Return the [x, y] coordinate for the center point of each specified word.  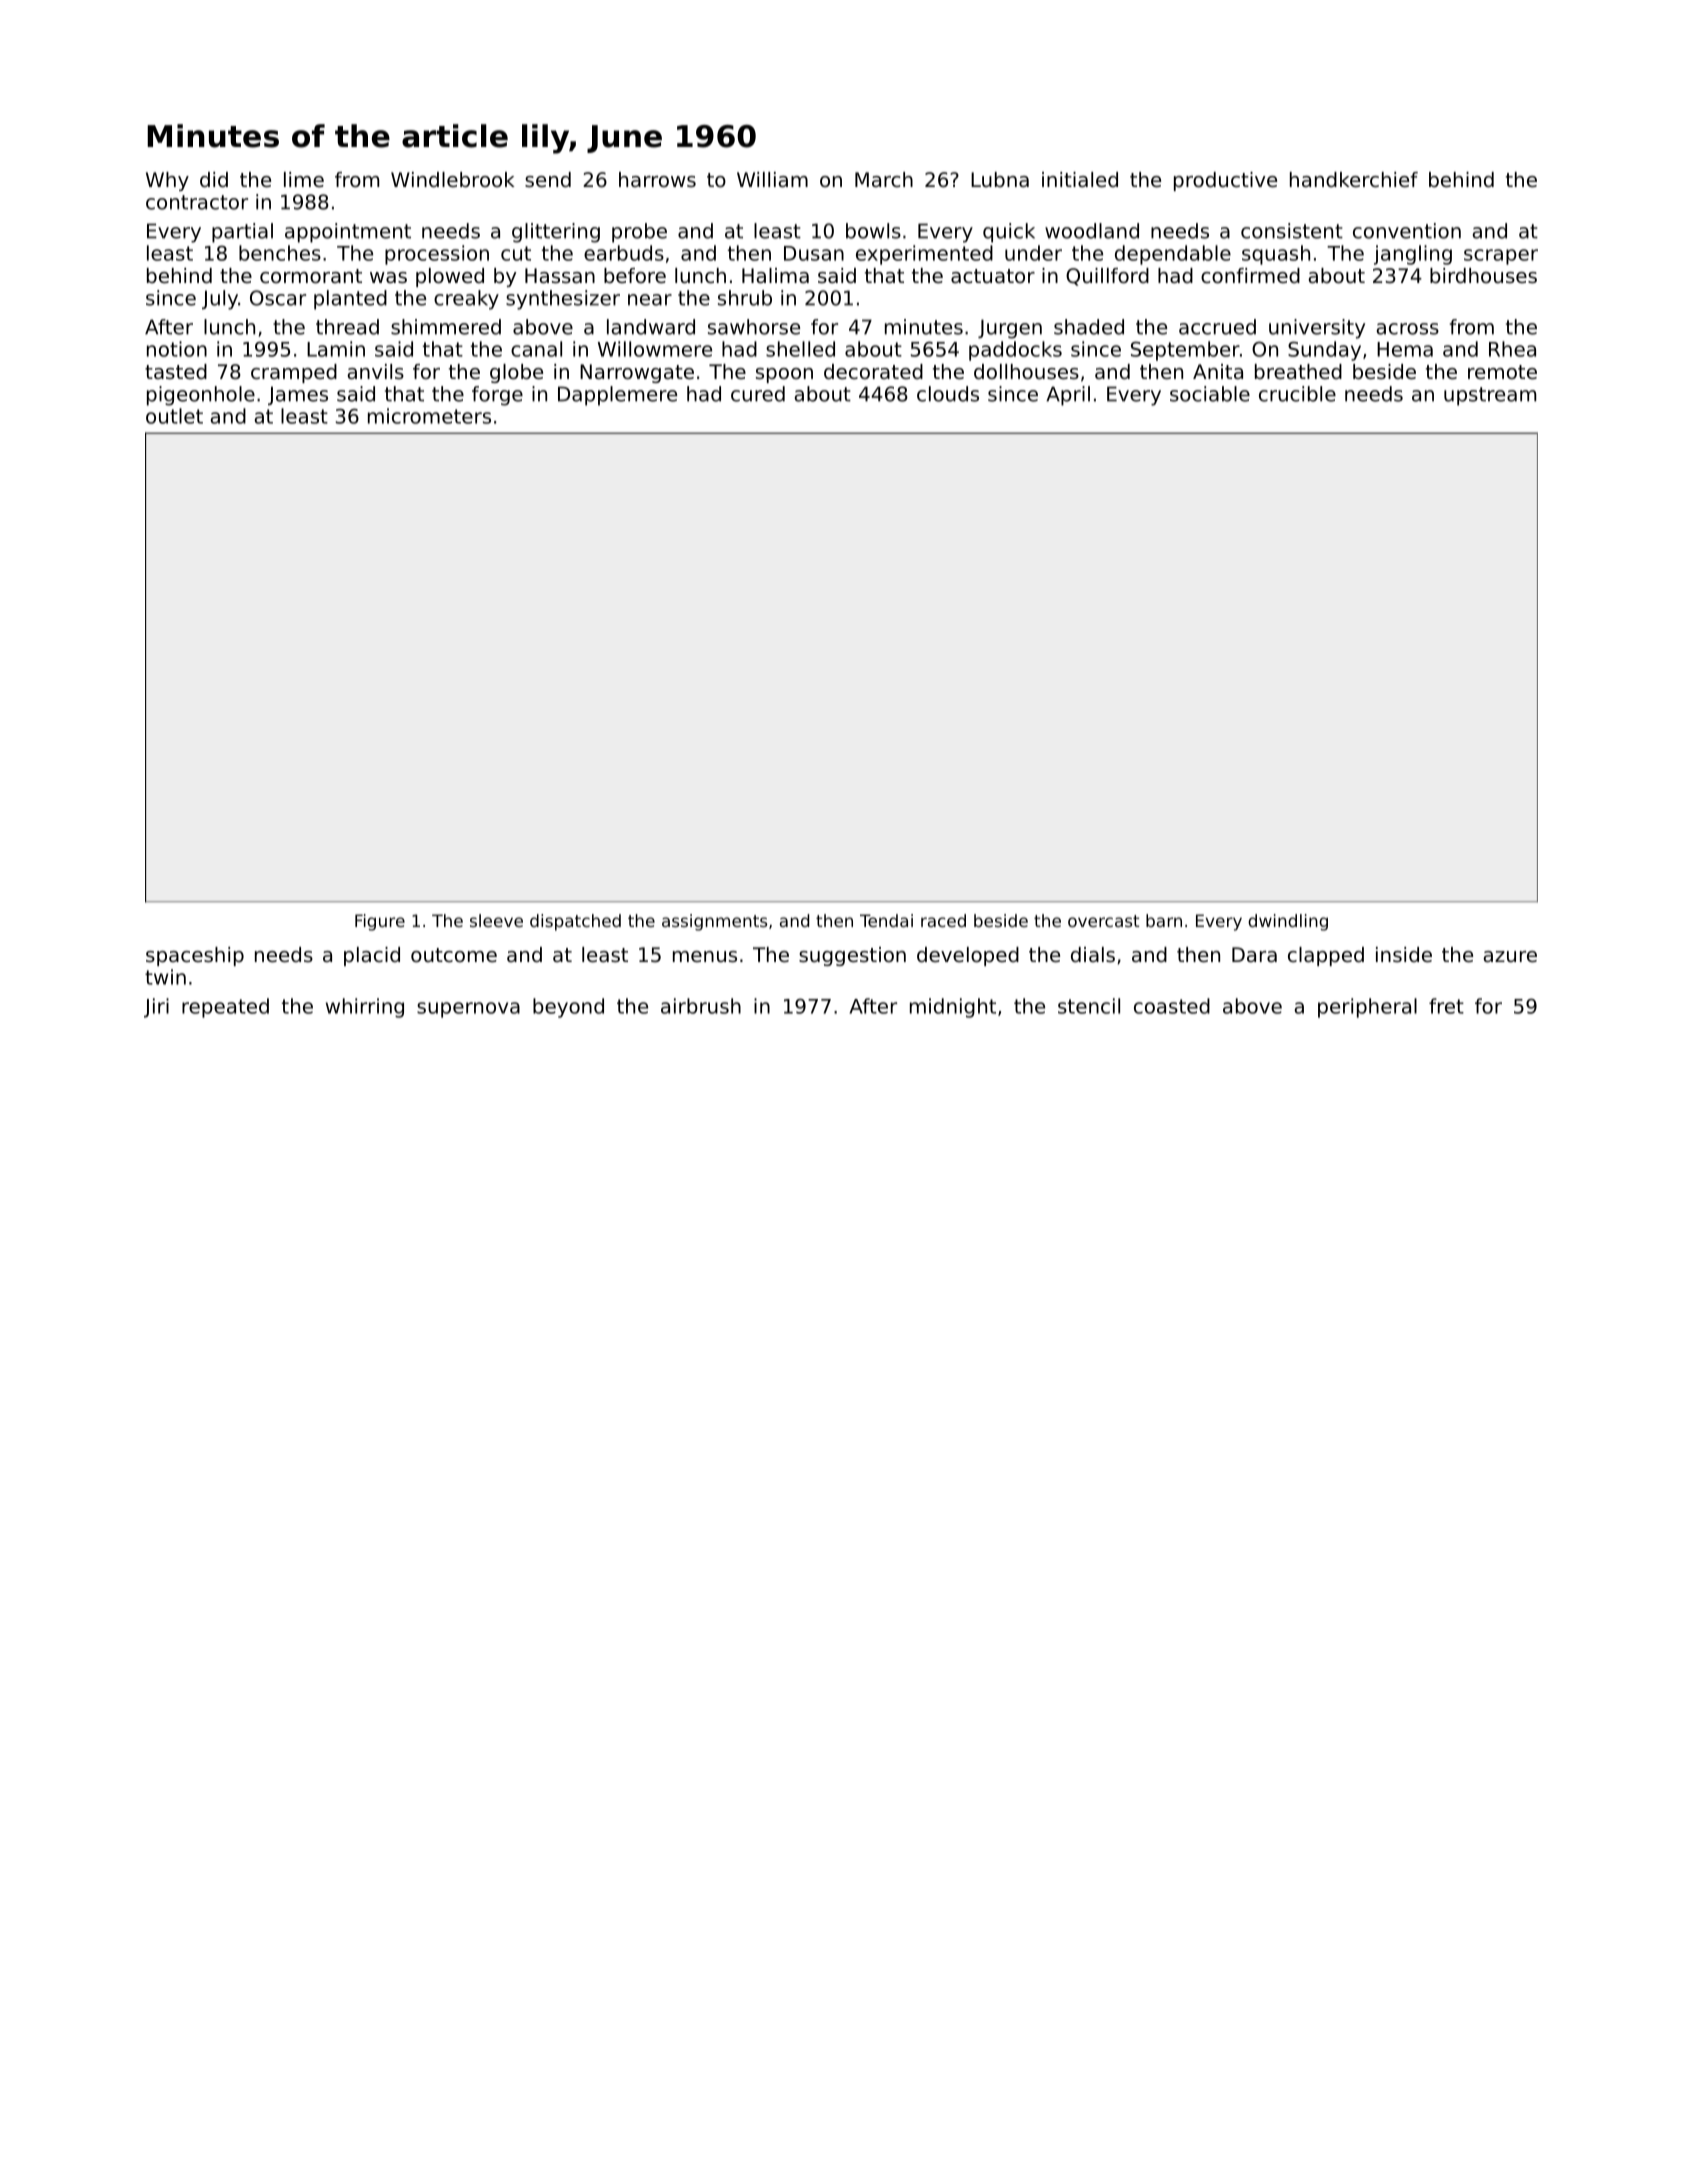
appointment [348, 233]
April [1068, 396]
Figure [380, 922]
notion [177, 349]
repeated [225, 1008]
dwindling [1288, 922]
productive [1225, 181]
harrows [657, 180]
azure [1510, 957]
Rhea [1512, 349]
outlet [174, 416]
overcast [1103, 921]
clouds [948, 394]
